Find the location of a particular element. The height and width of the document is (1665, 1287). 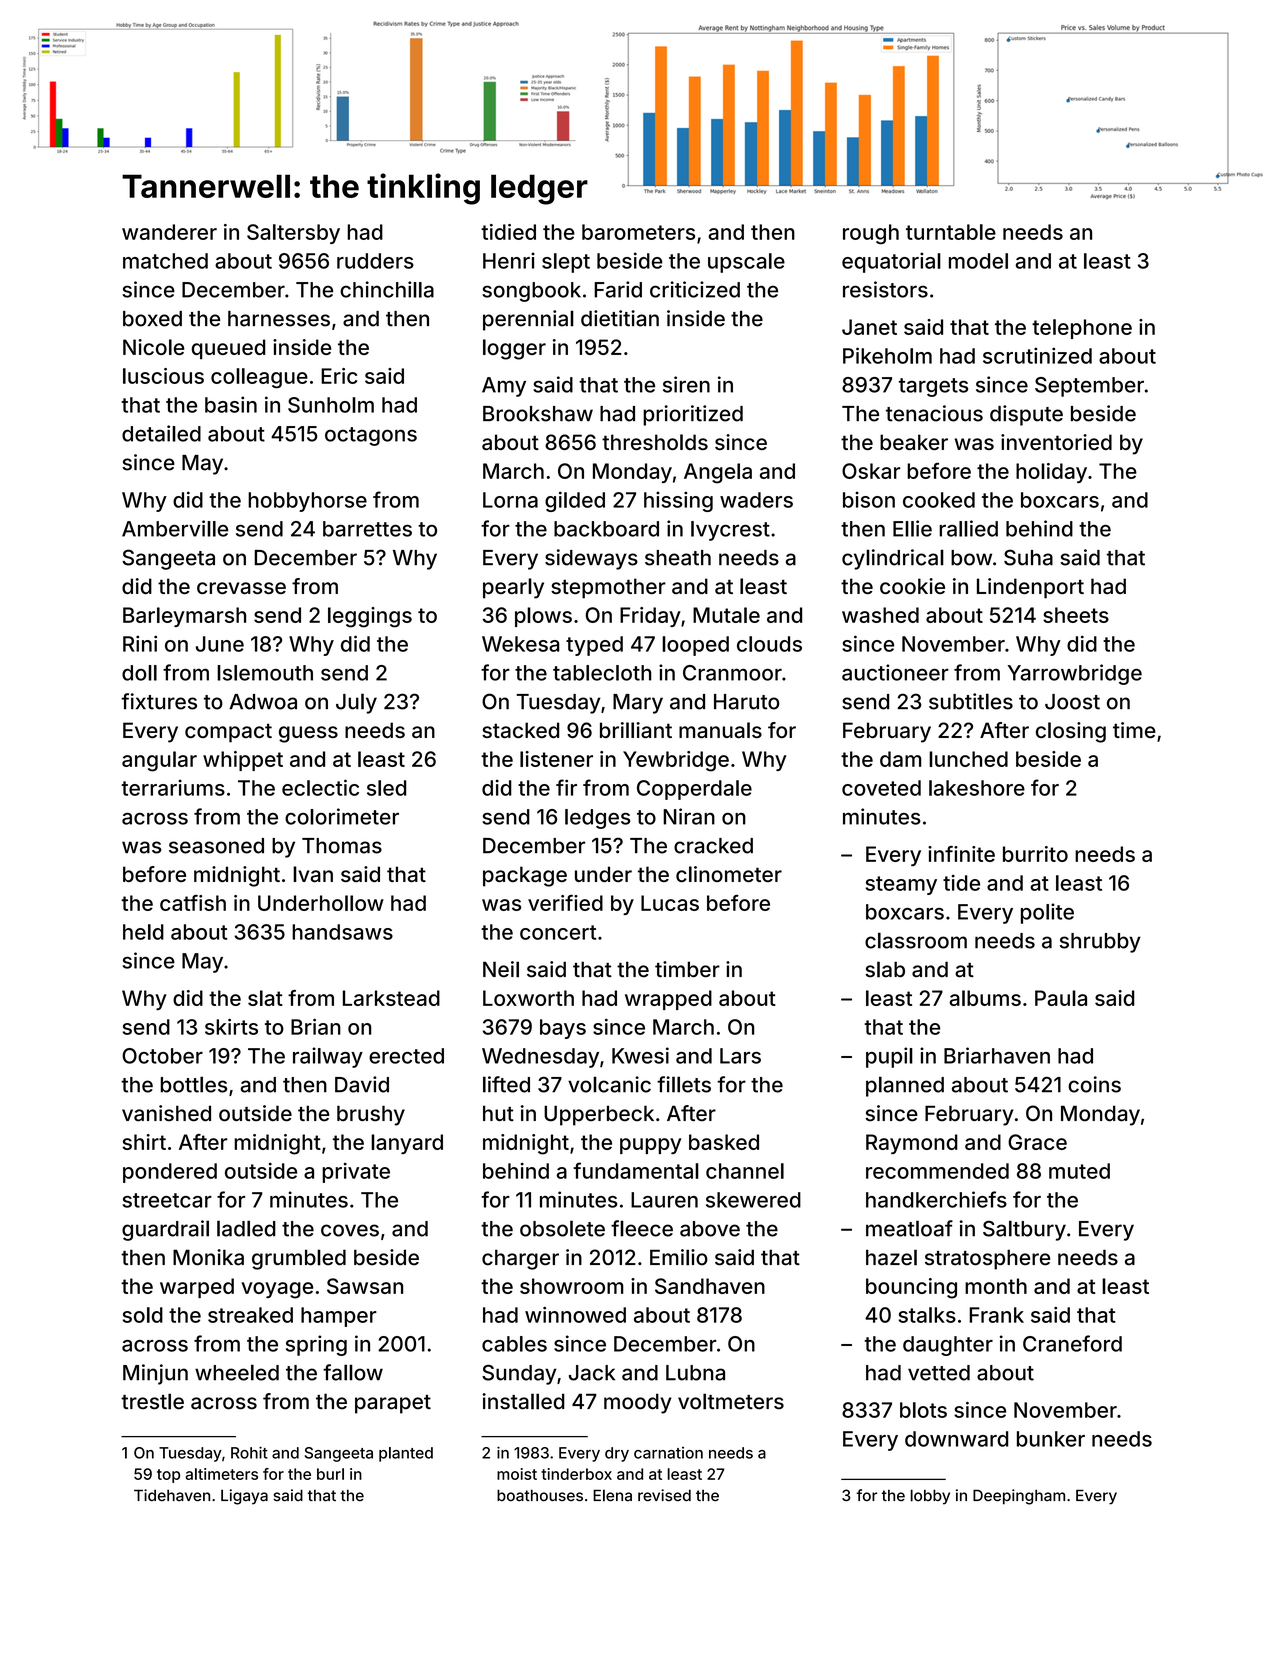

skirts is located at coordinates (231, 1027).
